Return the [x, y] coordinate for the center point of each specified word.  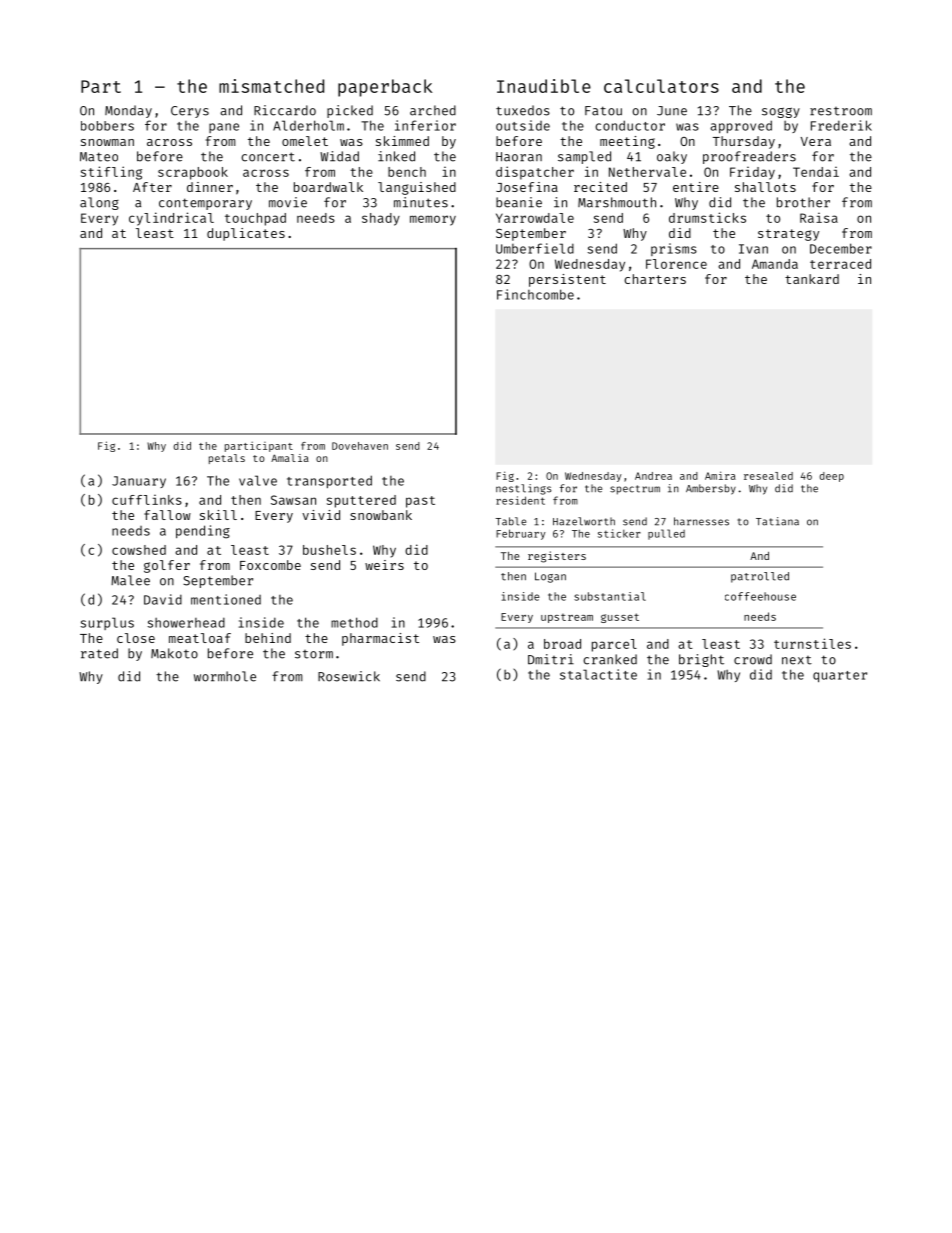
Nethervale [647, 172]
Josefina [527, 187]
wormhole [225, 676]
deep [832, 477]
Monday [128, 111]
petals [227, 459]
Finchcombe [535, 294]
